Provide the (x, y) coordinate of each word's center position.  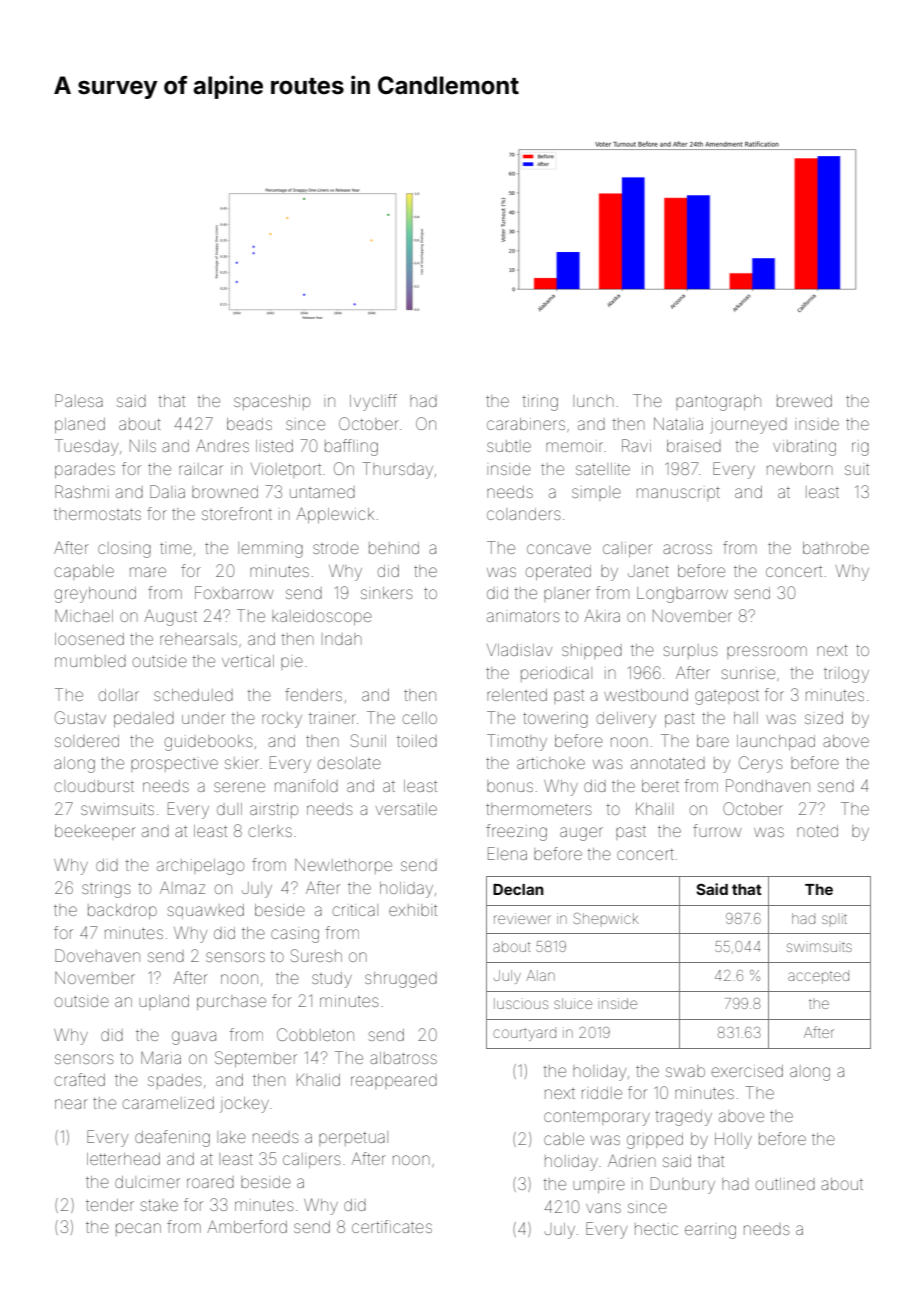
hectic (656, 1229)
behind (394, 548)
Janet (648, 571)
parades (85, 470)
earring (710, 1232)
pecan (138, 1229)
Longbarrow (682, 595)
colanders (524, 514)
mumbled (90, 661)
